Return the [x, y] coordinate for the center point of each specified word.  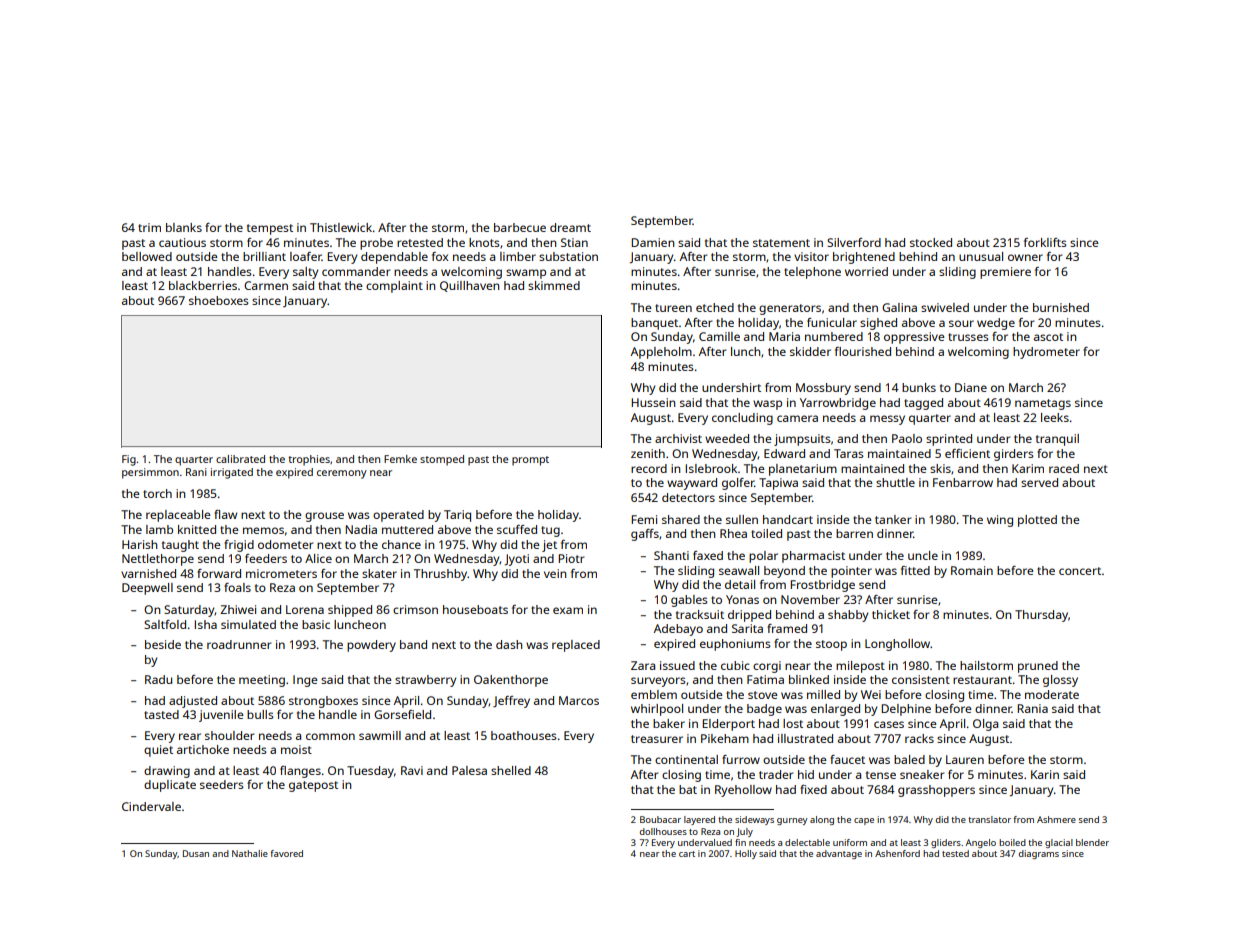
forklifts [1045, 242]
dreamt [570, 227]
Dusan [196, 853]
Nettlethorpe [158, 560]
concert [1080, 571]
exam [568, 610]
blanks [184, 227]
